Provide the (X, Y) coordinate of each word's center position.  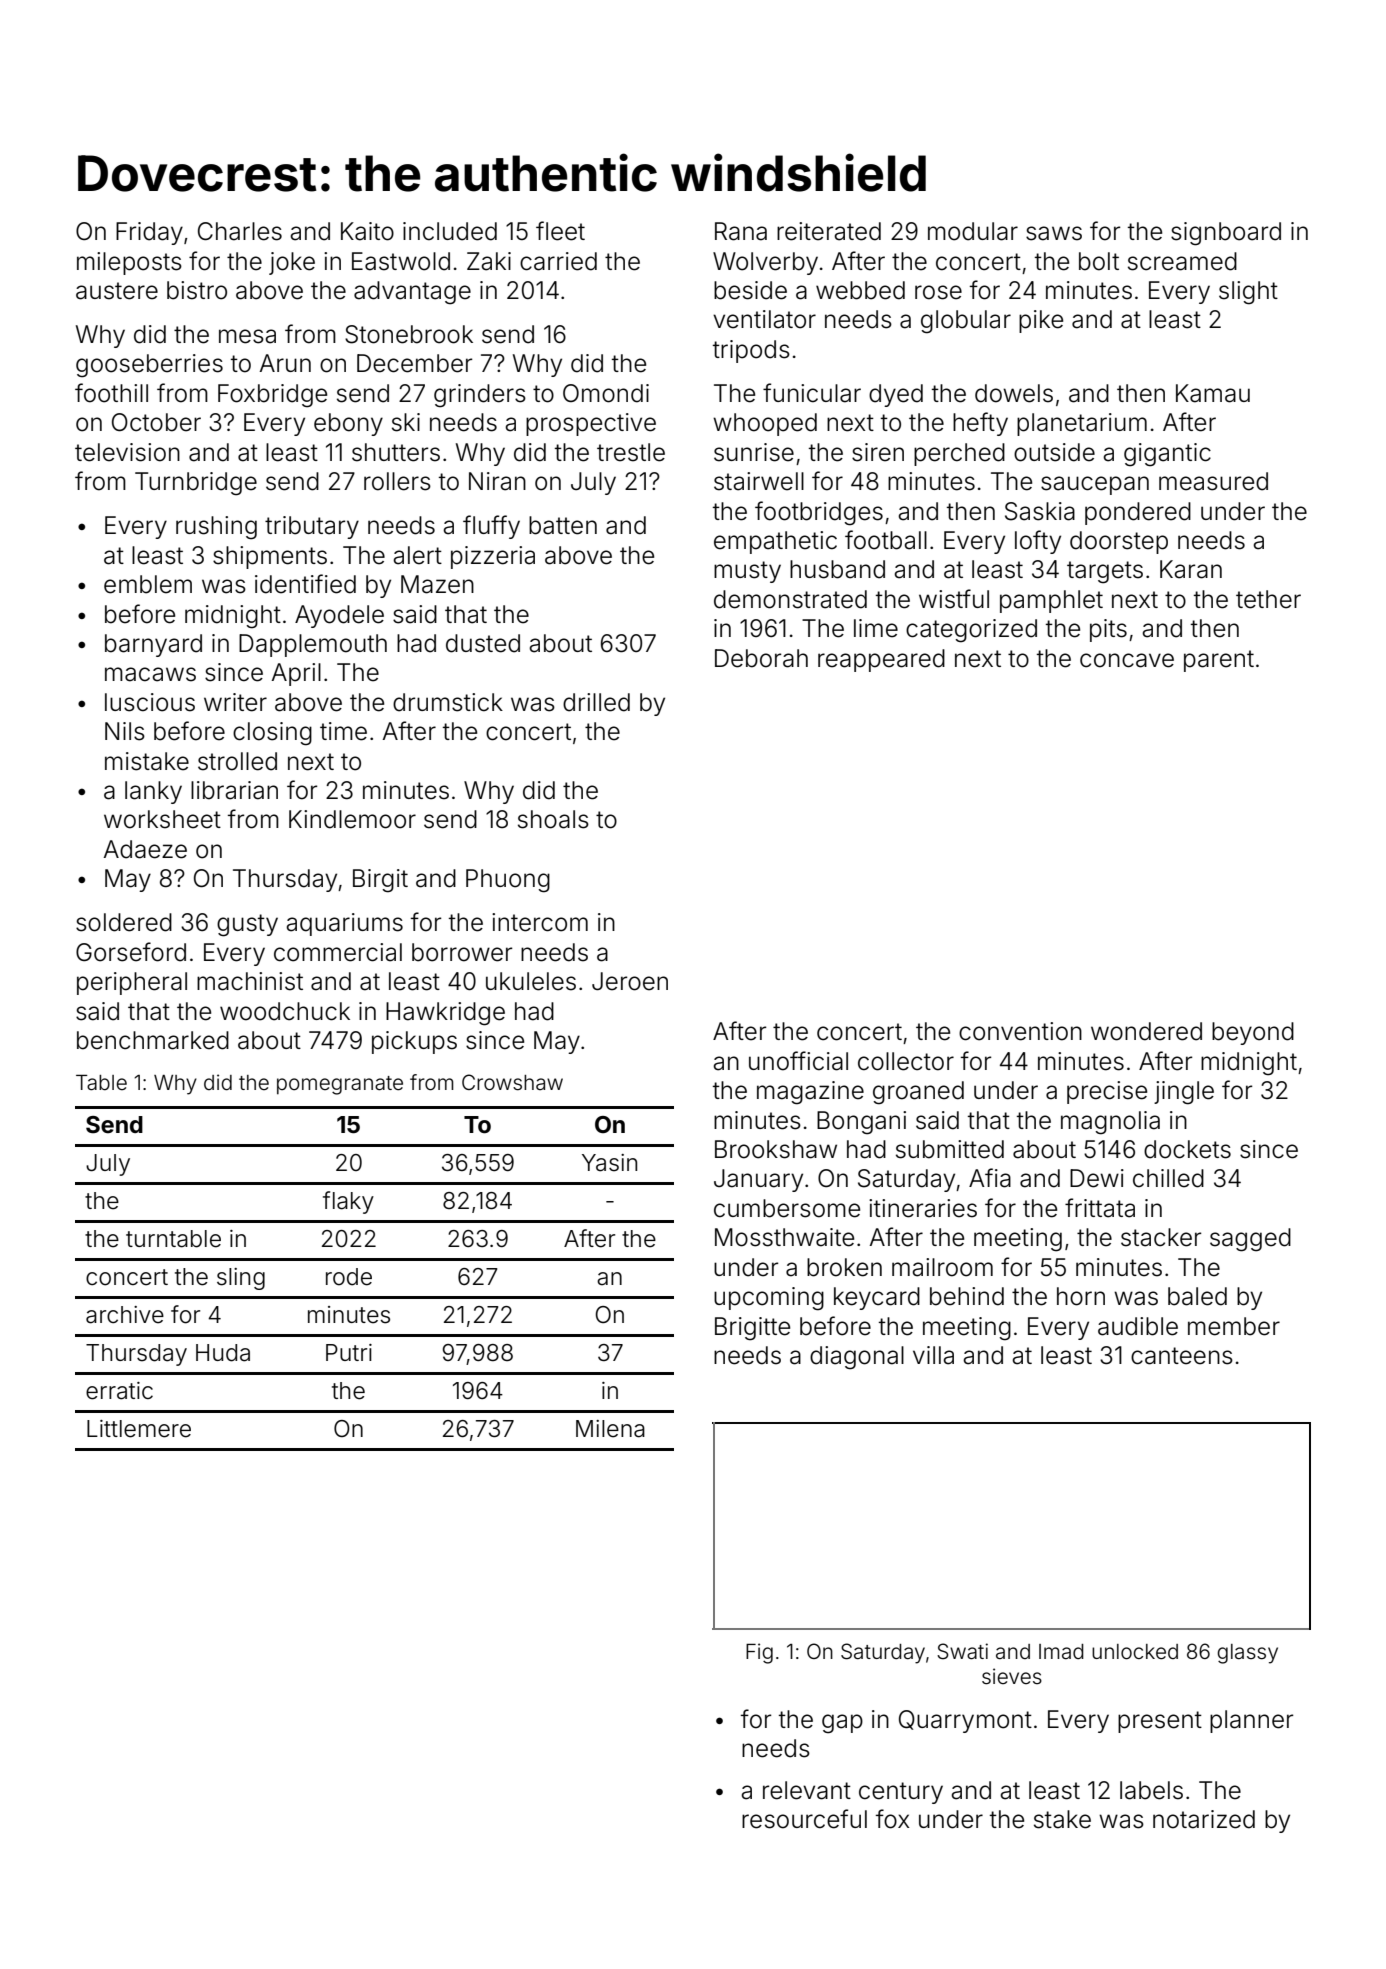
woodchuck (285, 1011)
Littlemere (139, 1429)
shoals (553, 819)
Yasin (609, 1163)
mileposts (129, 263)
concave (1127, 660)
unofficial (798, 1061)
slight (1248, 293)
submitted (950, 1149)
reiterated (829, 231)
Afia (990, 1178)
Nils (125, 731)
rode (349, 1277)
